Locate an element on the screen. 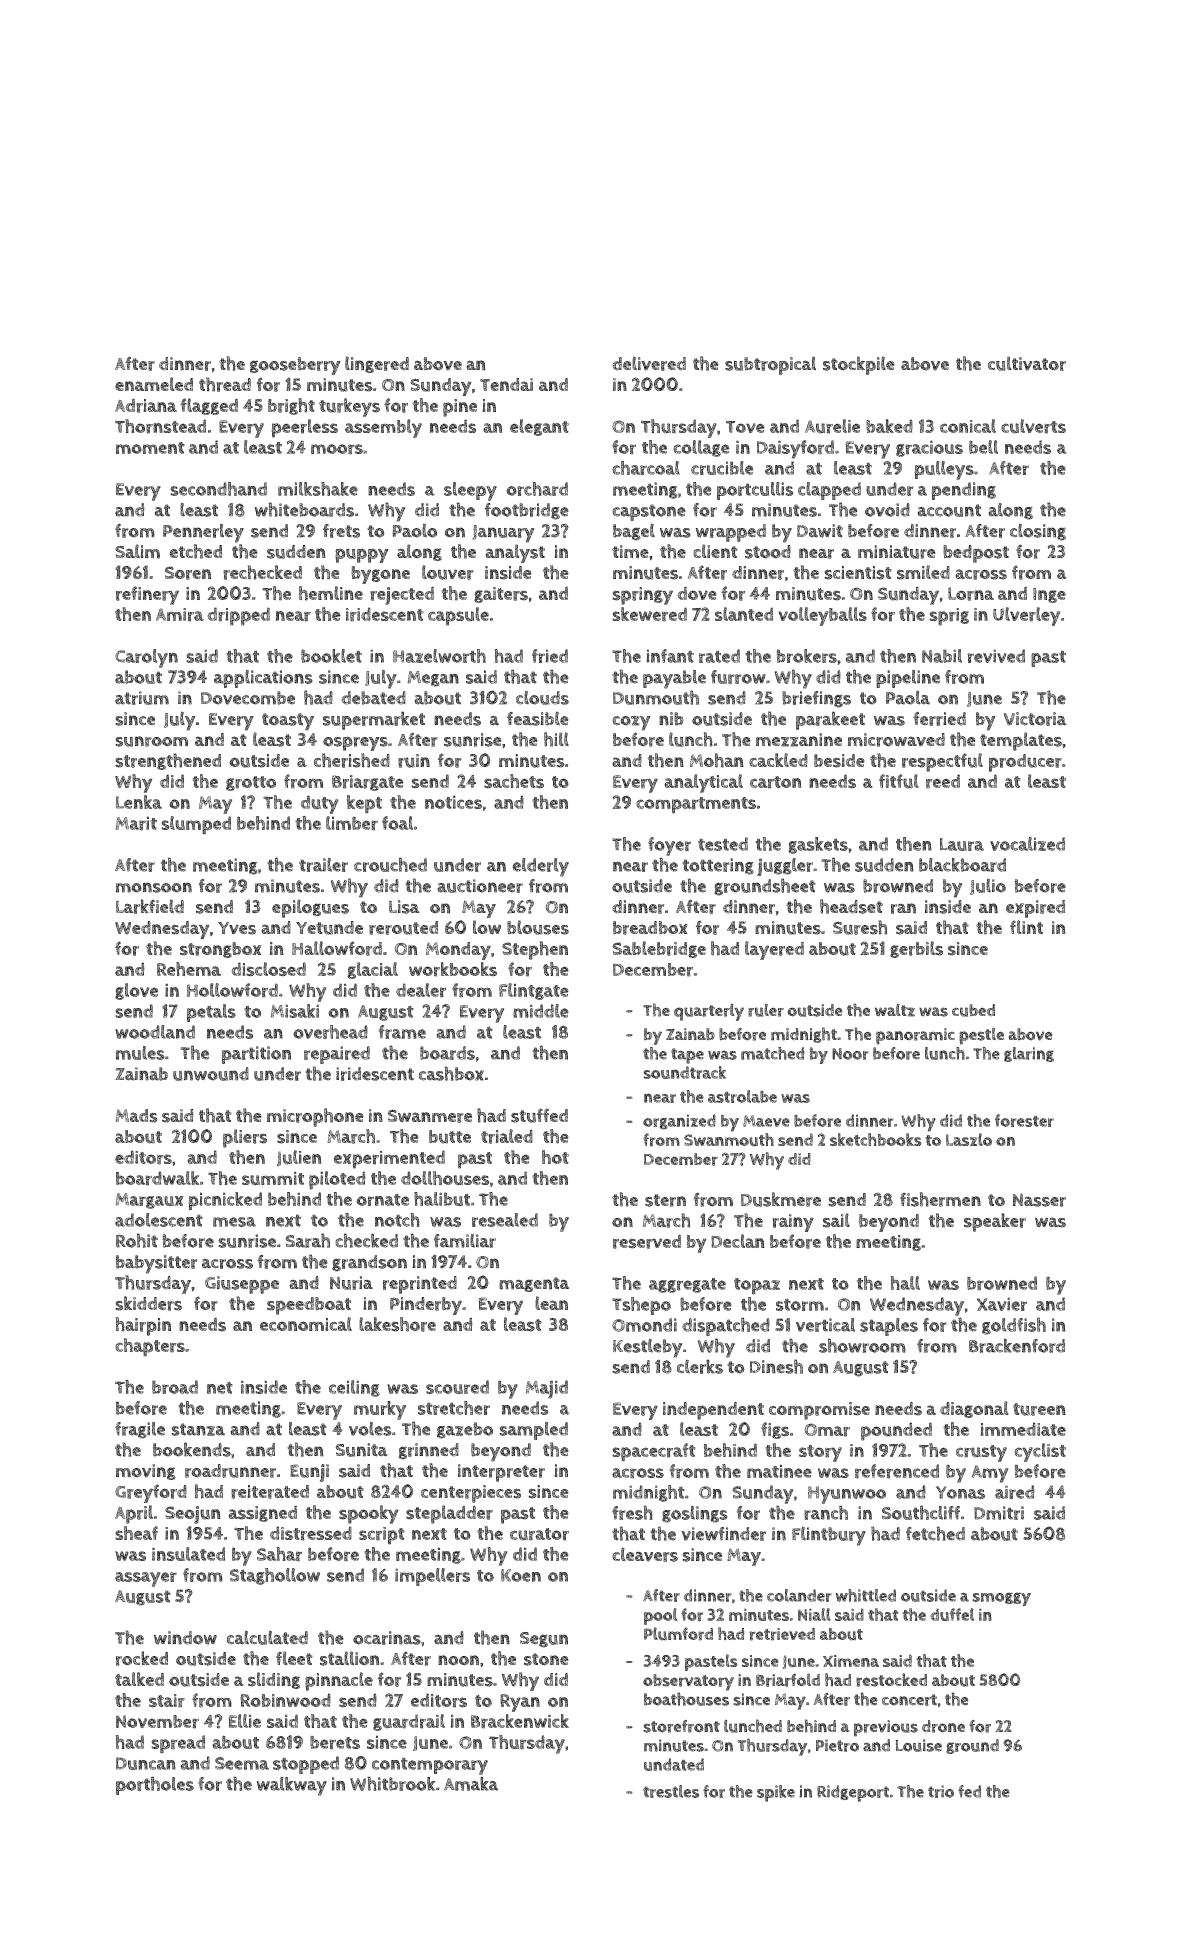 The width and height of the screenshot is (1181, 1944). partition is located at coordinates (256, 1055).
